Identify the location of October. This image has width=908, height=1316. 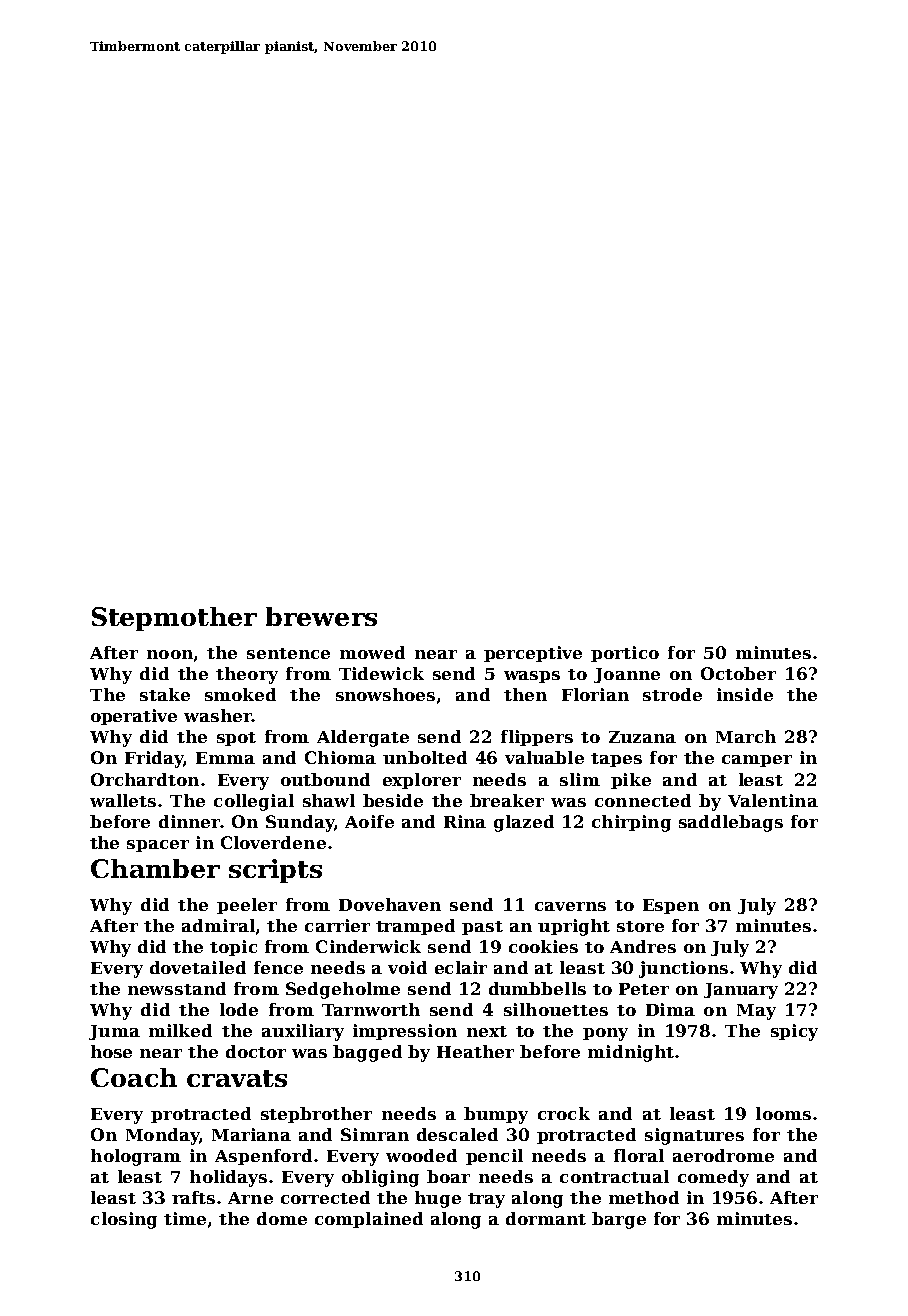
(738, 673).
